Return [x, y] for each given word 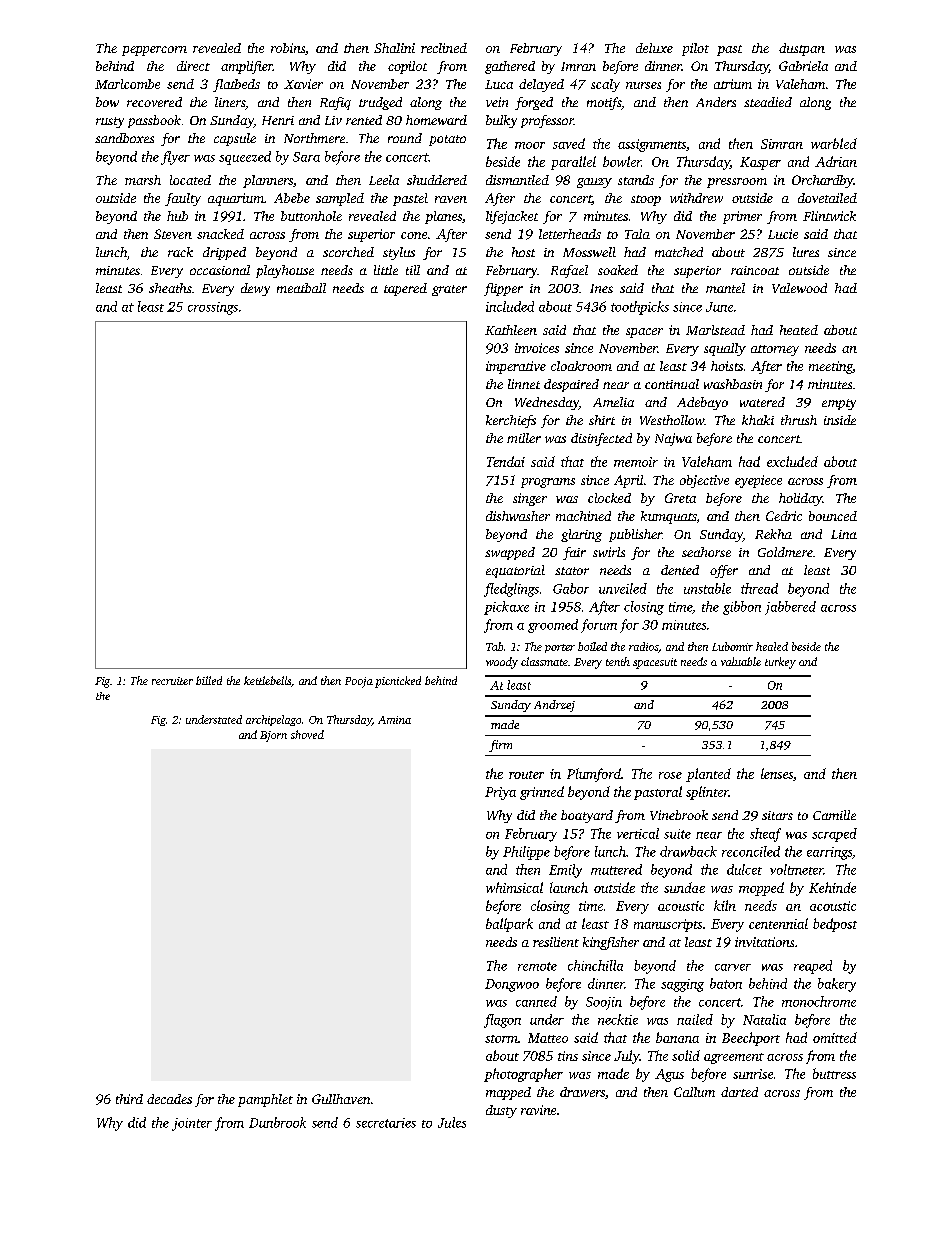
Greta [680, 498]
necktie [618, 1019]
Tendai [506, 461]
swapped [510, 553]
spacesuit [655, 663]
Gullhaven [341, 1099]
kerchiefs [511, 421]
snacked [220, 234]
